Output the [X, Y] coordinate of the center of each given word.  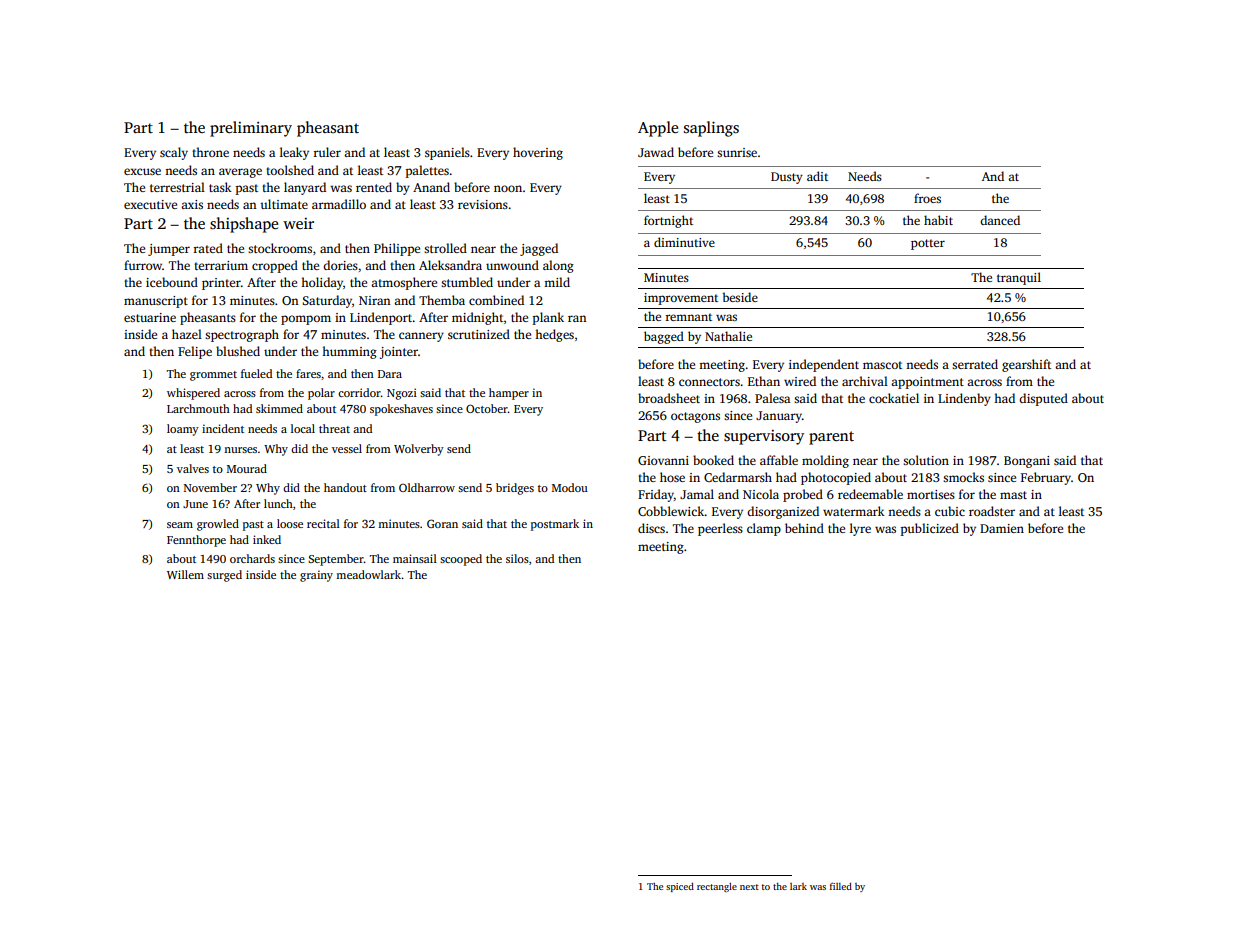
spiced [680, 887]
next [749, 887]
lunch [278, 503]
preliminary [251, 129]
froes [927, 198]
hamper [509, 394]
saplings [711, 129]
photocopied [836, 478]
